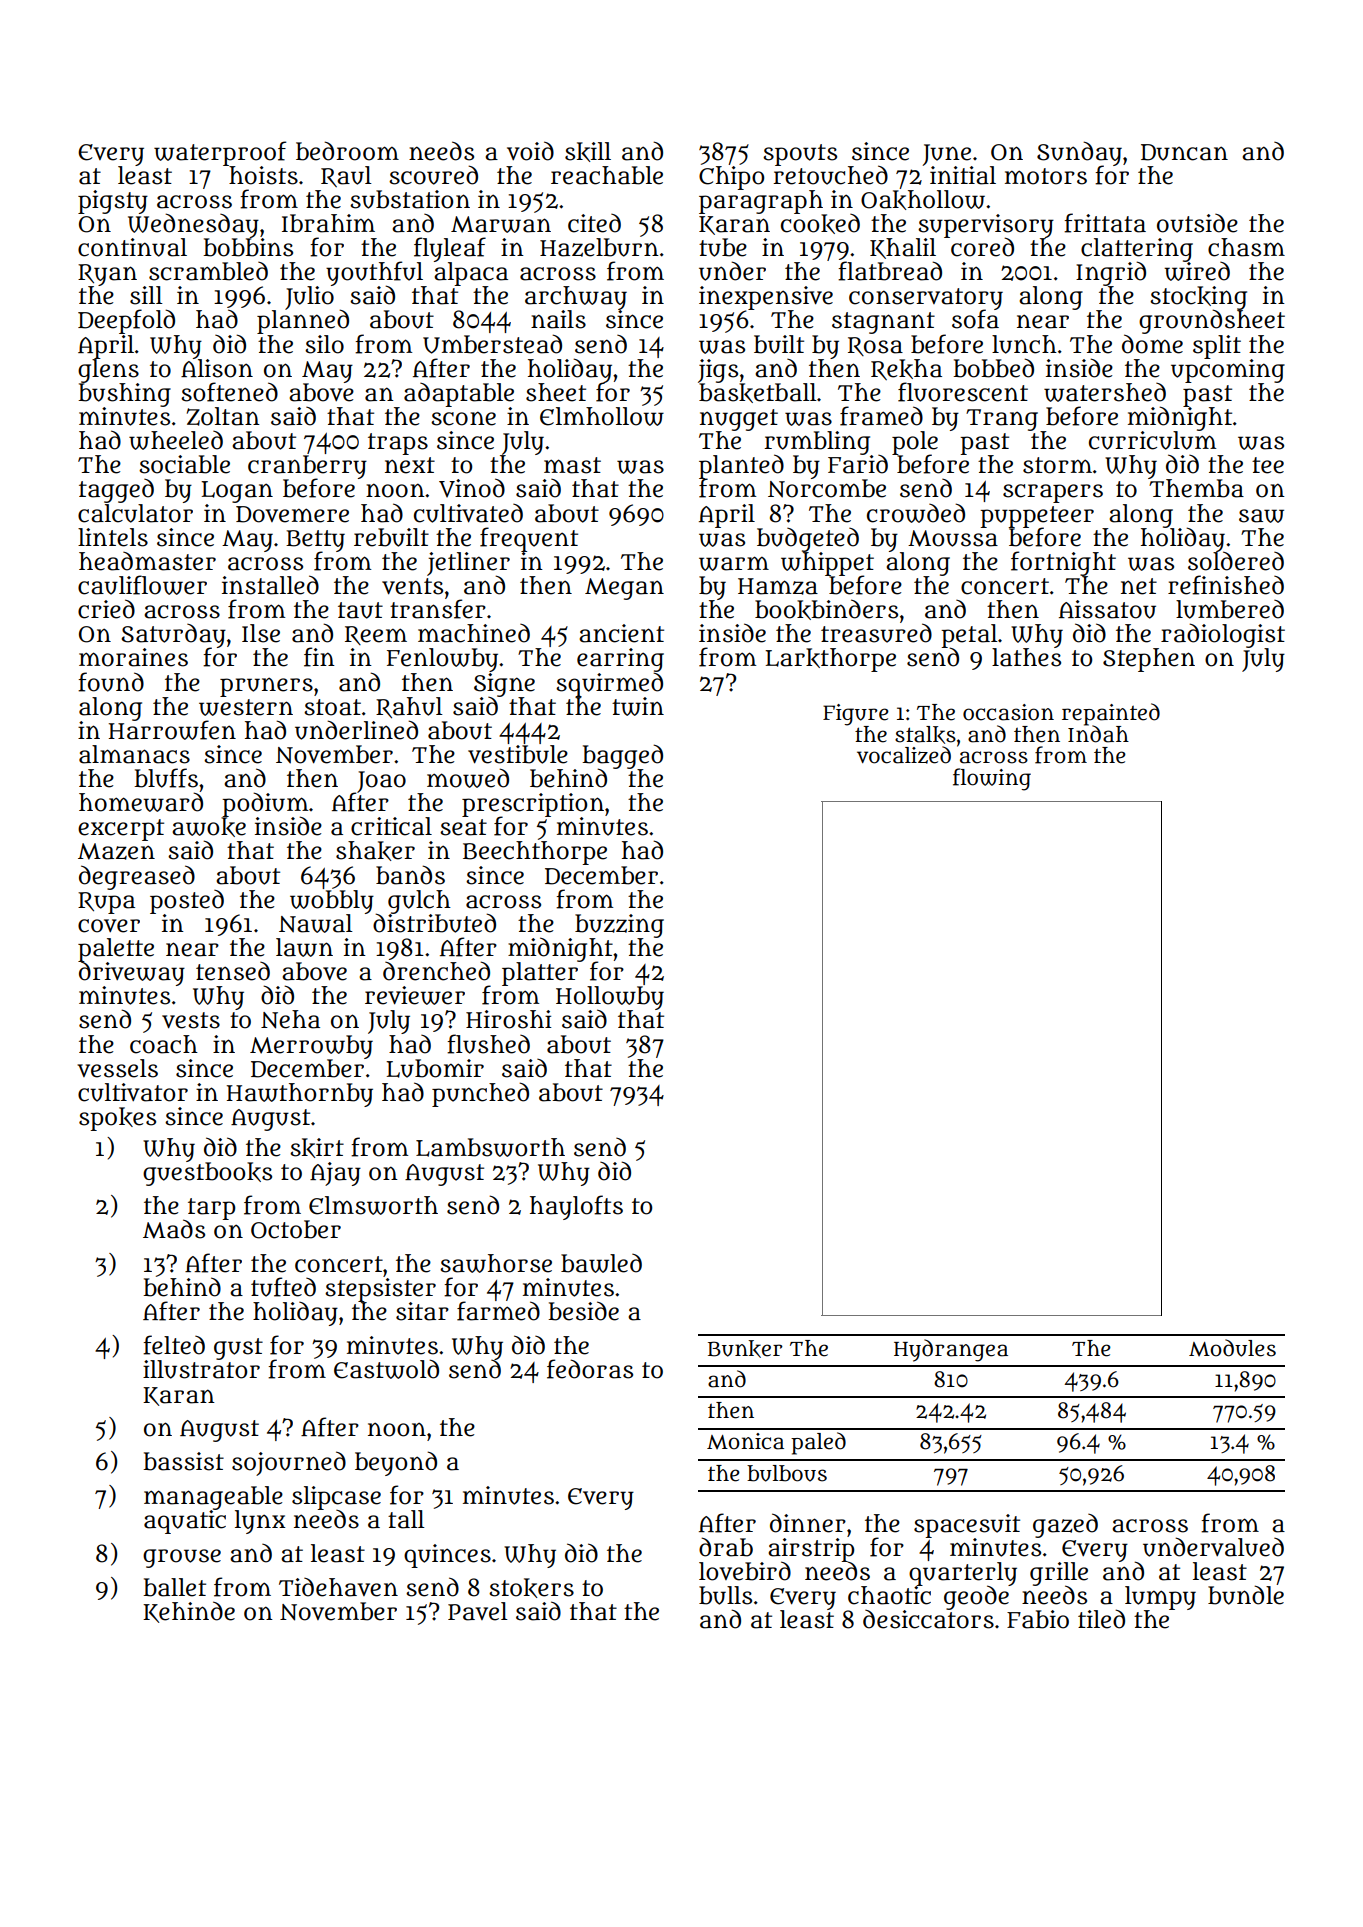 Image resolution: width=1363 pixels, height=1927 pixels. I want to click on flushed, so click(488, 1044).
